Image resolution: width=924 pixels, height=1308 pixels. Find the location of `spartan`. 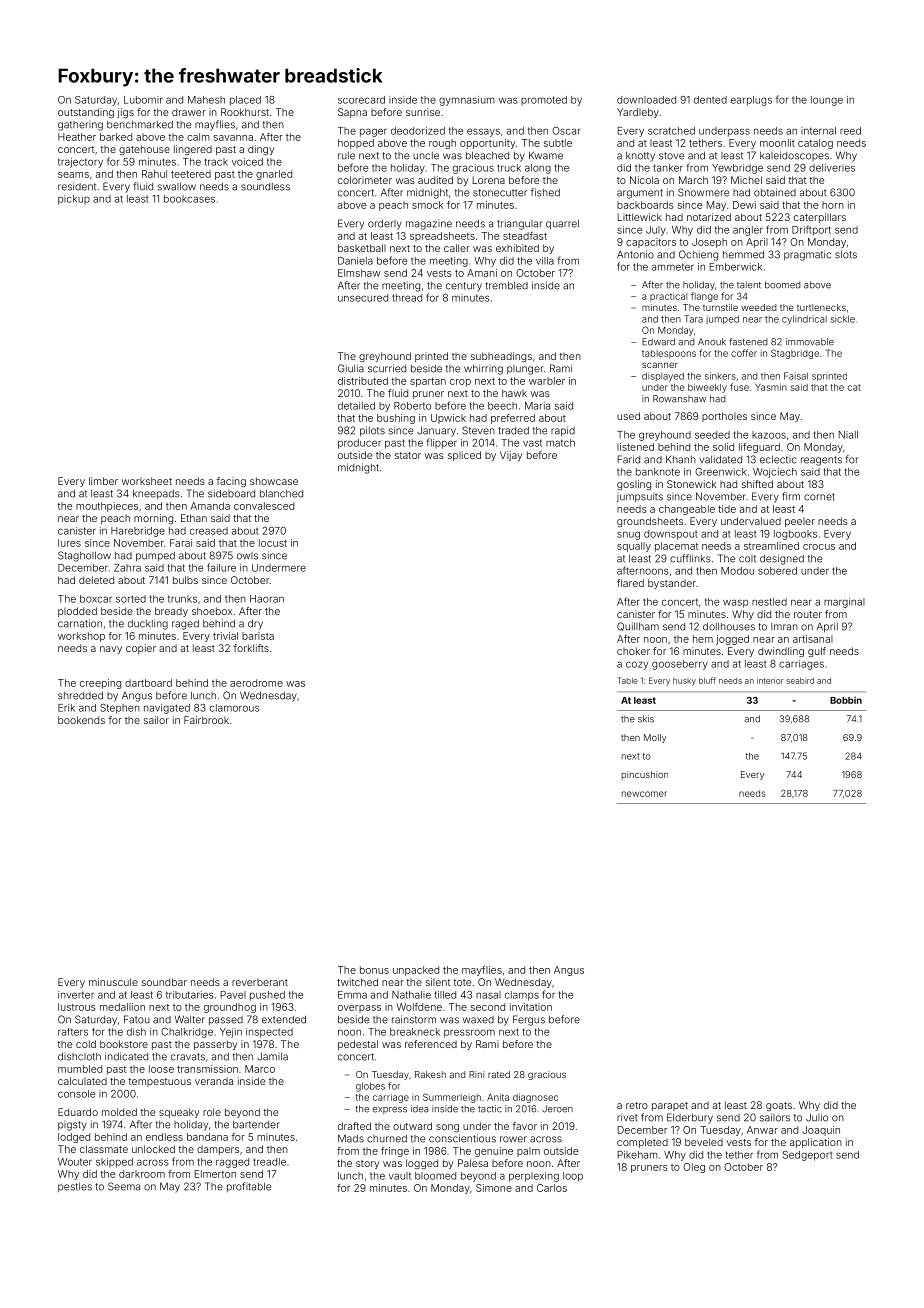

spartan is located at coordinates (428, 382).
